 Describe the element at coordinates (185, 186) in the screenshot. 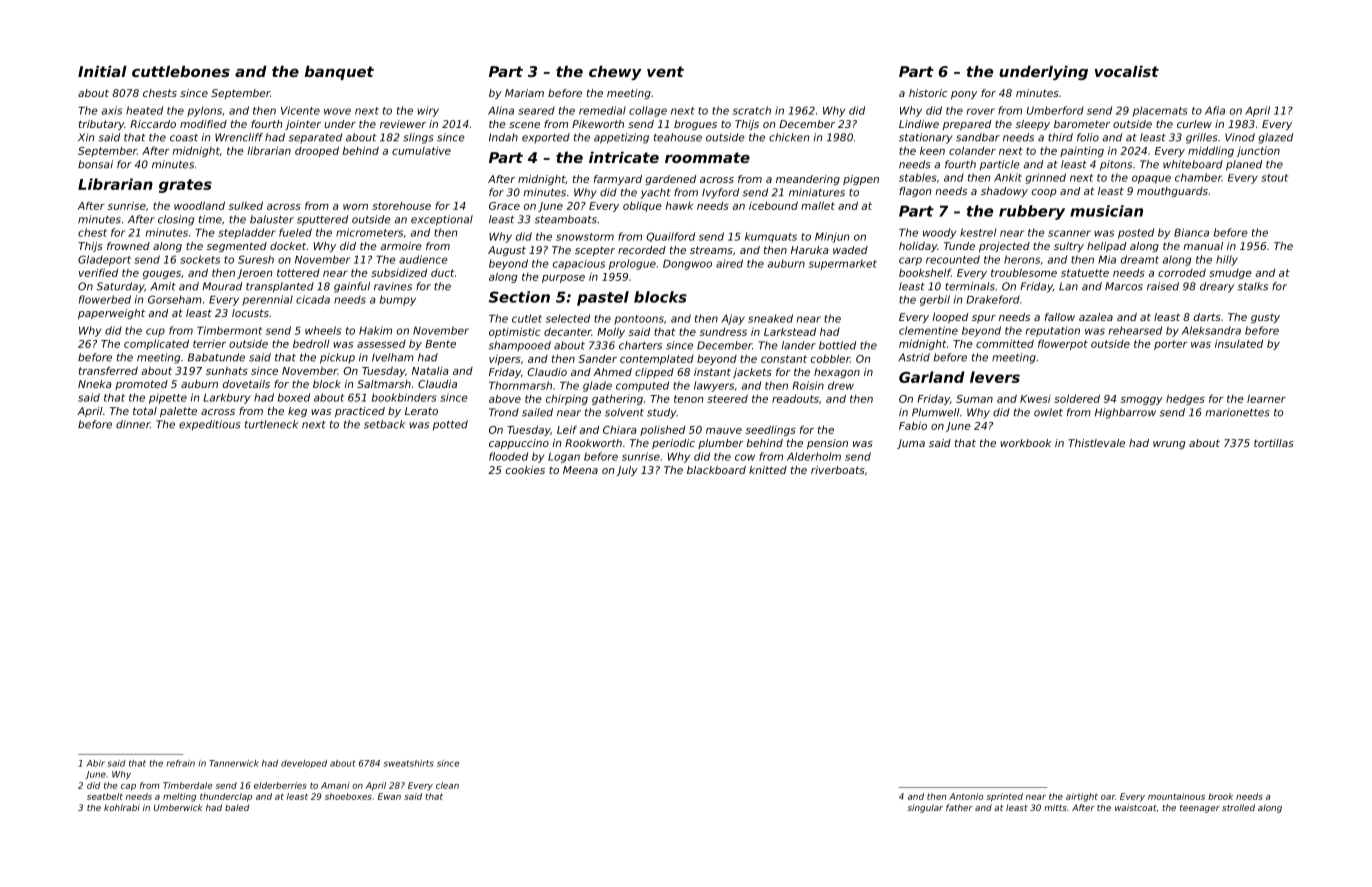

I see `grates` at that location.
